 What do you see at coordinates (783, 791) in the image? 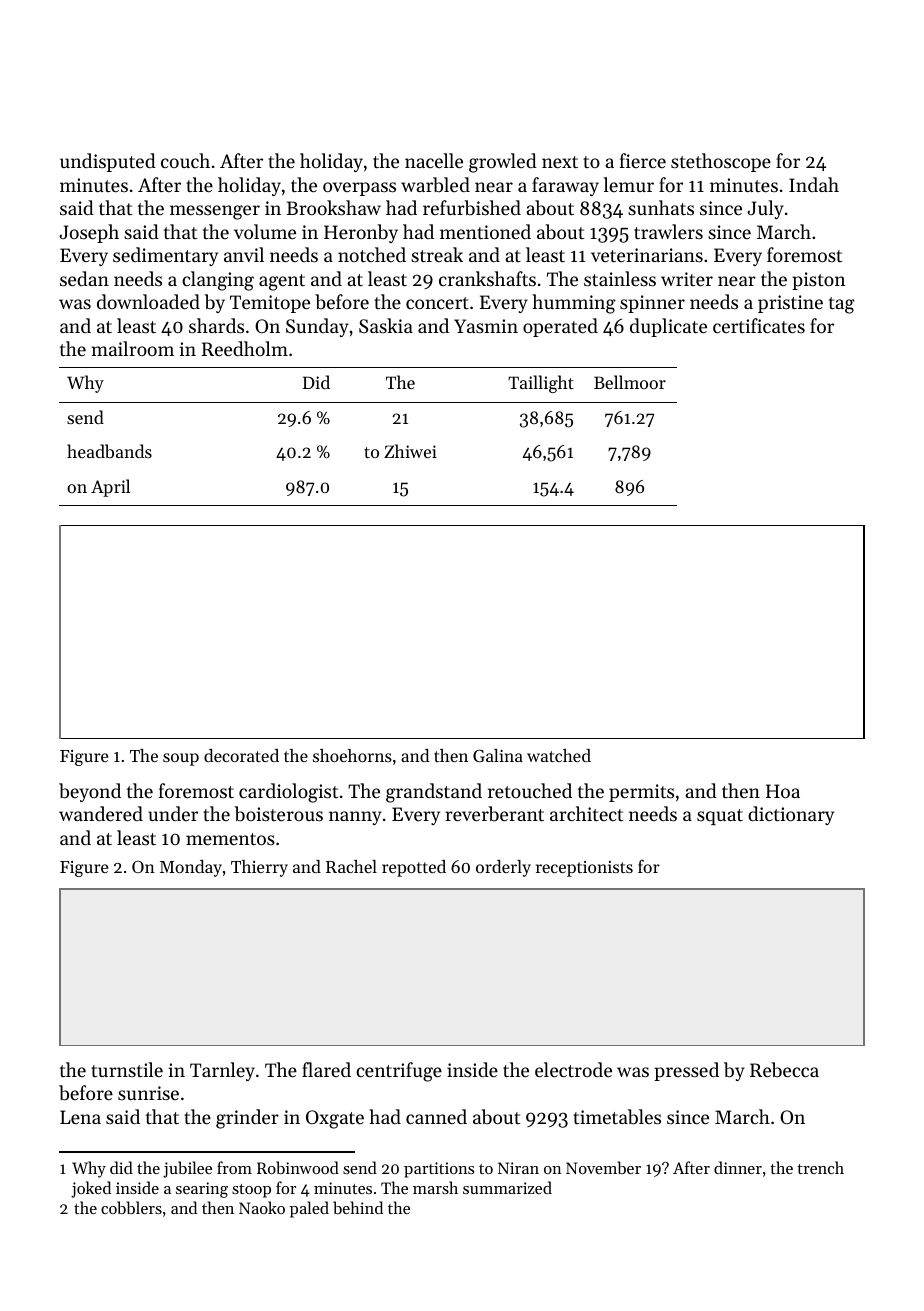
I see `Hoa` at bounding box center [783, 791].
